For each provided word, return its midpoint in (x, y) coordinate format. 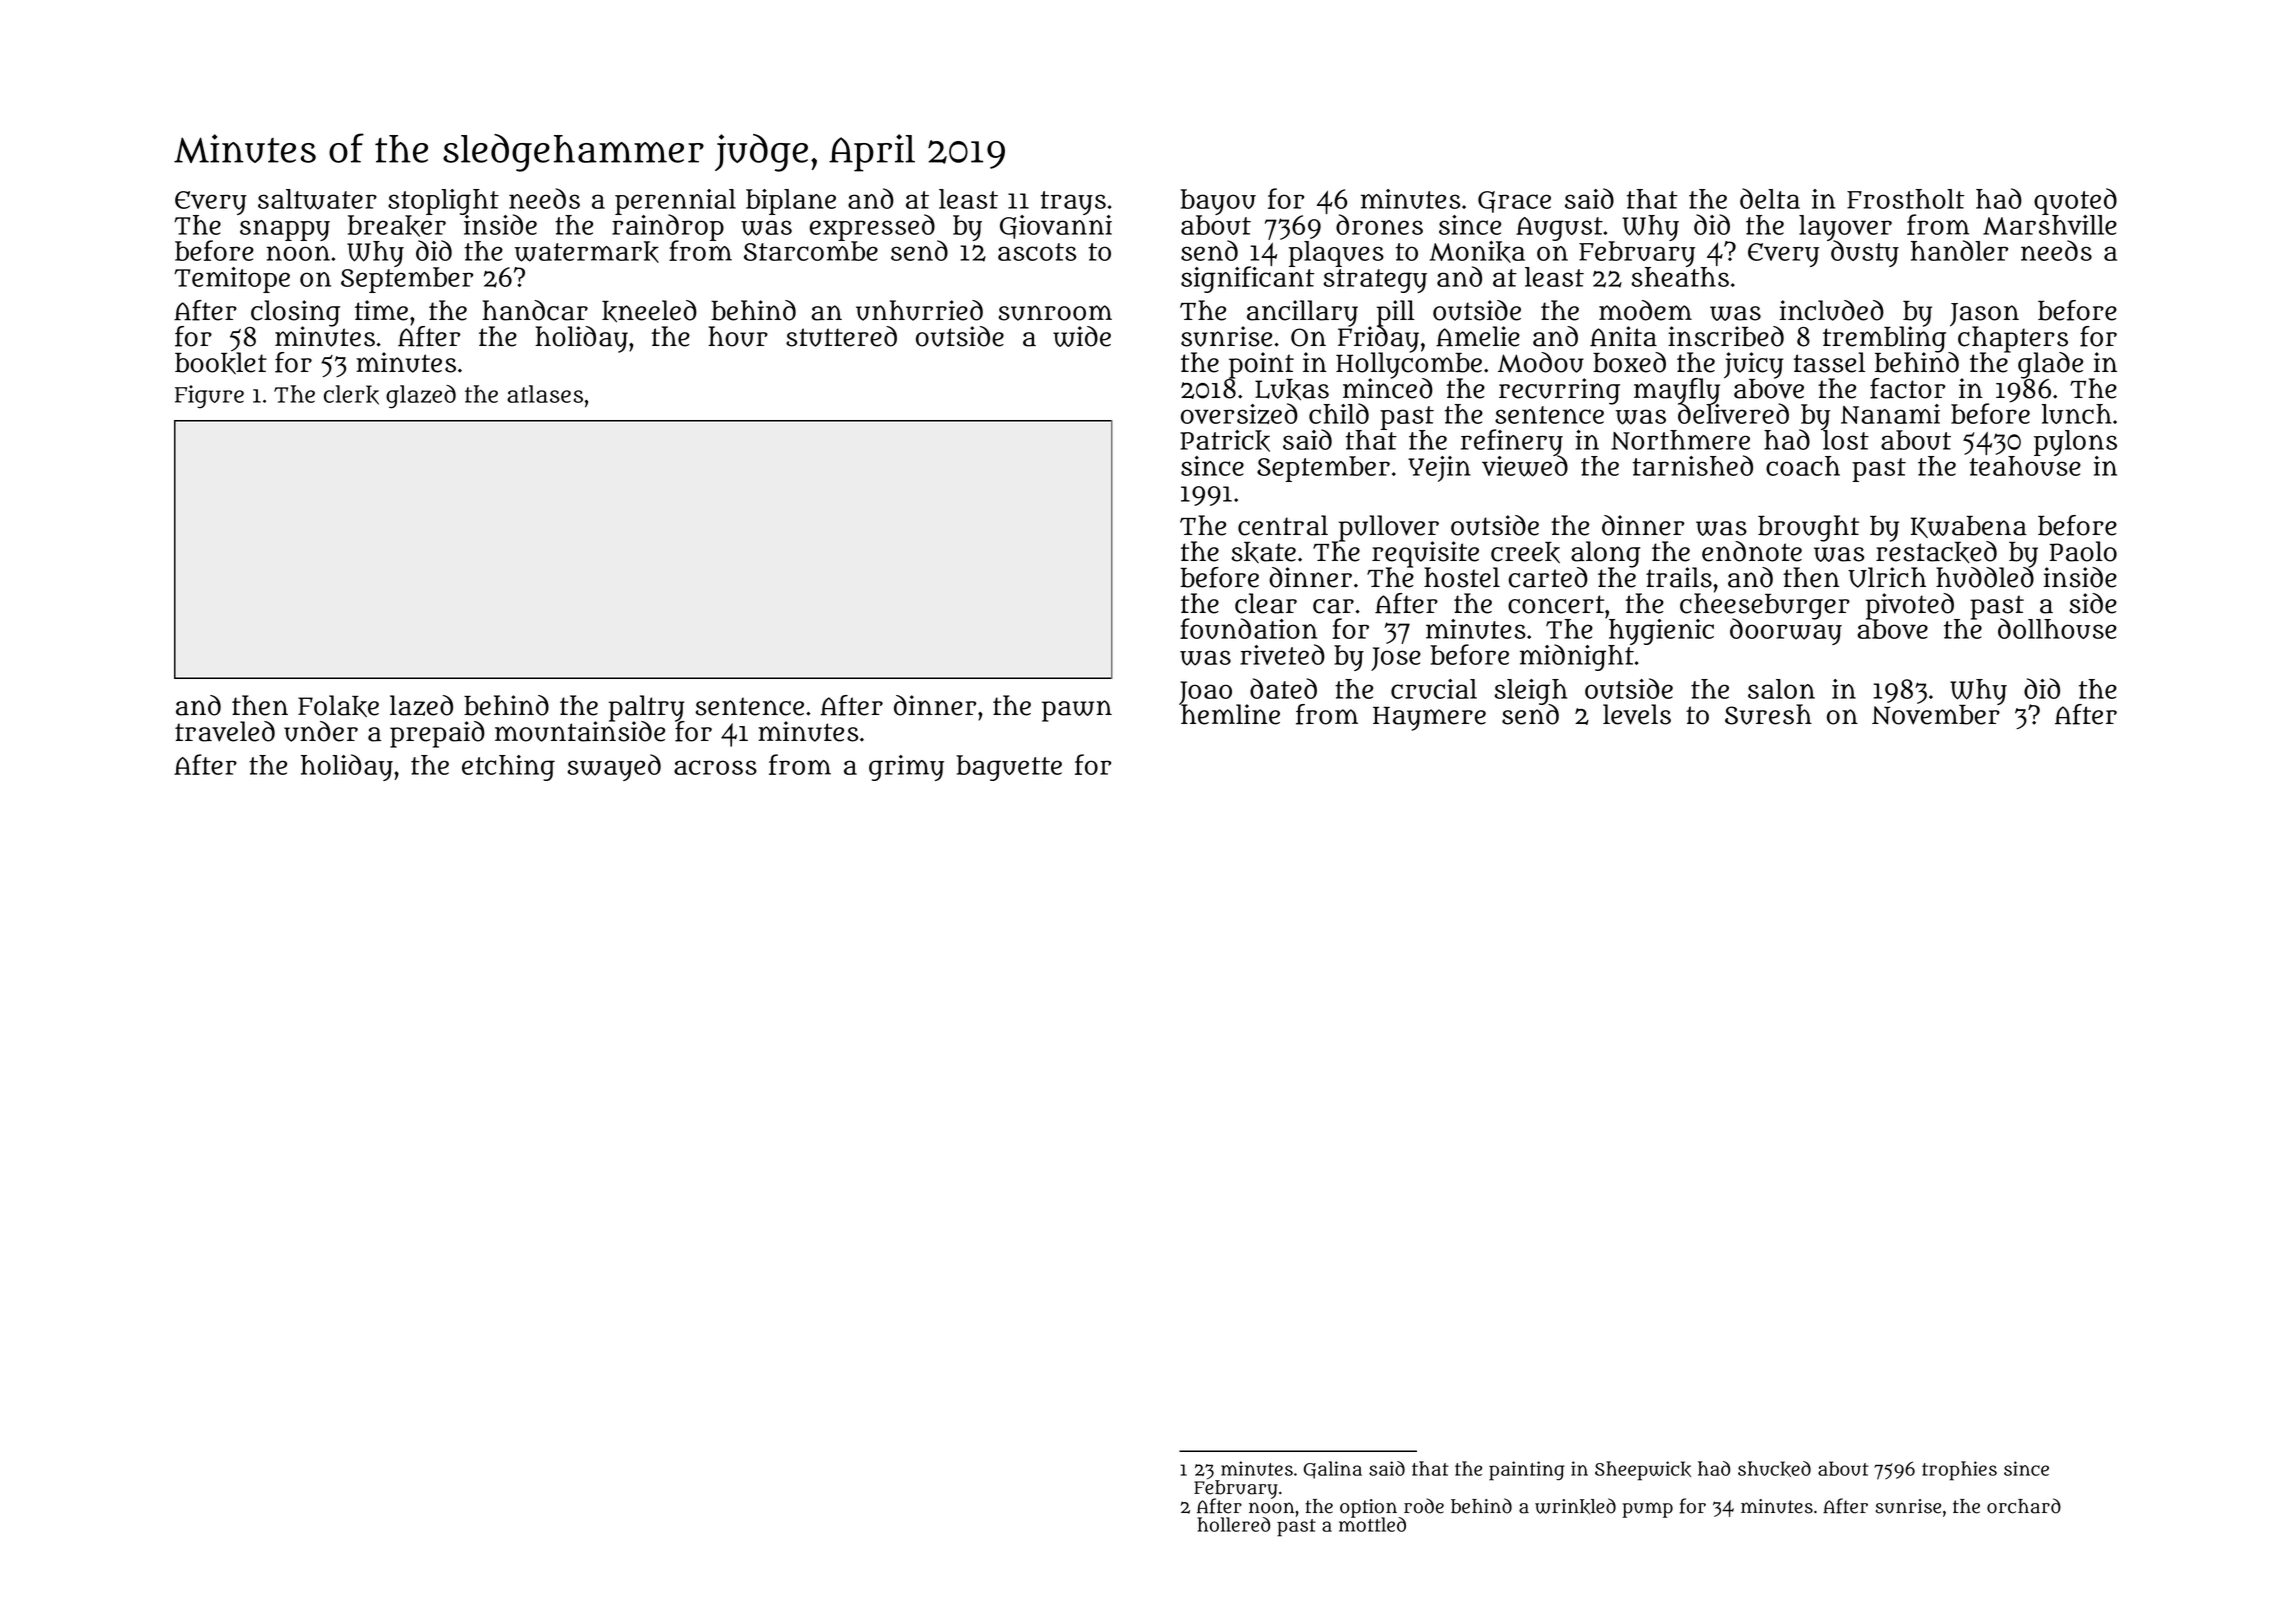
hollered (1233, 1524)
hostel (1462, 577)
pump (1647, 1510)
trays (1073, 203)
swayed (614, 767)
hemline (1229, 714)
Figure (209, 397)
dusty (1865, 254)
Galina (1333, 1470)
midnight (1577, 658)
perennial (675, 202)
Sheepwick (1643, 1471)
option (1368, 1508)
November (1936, 715)
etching (508, 768)
